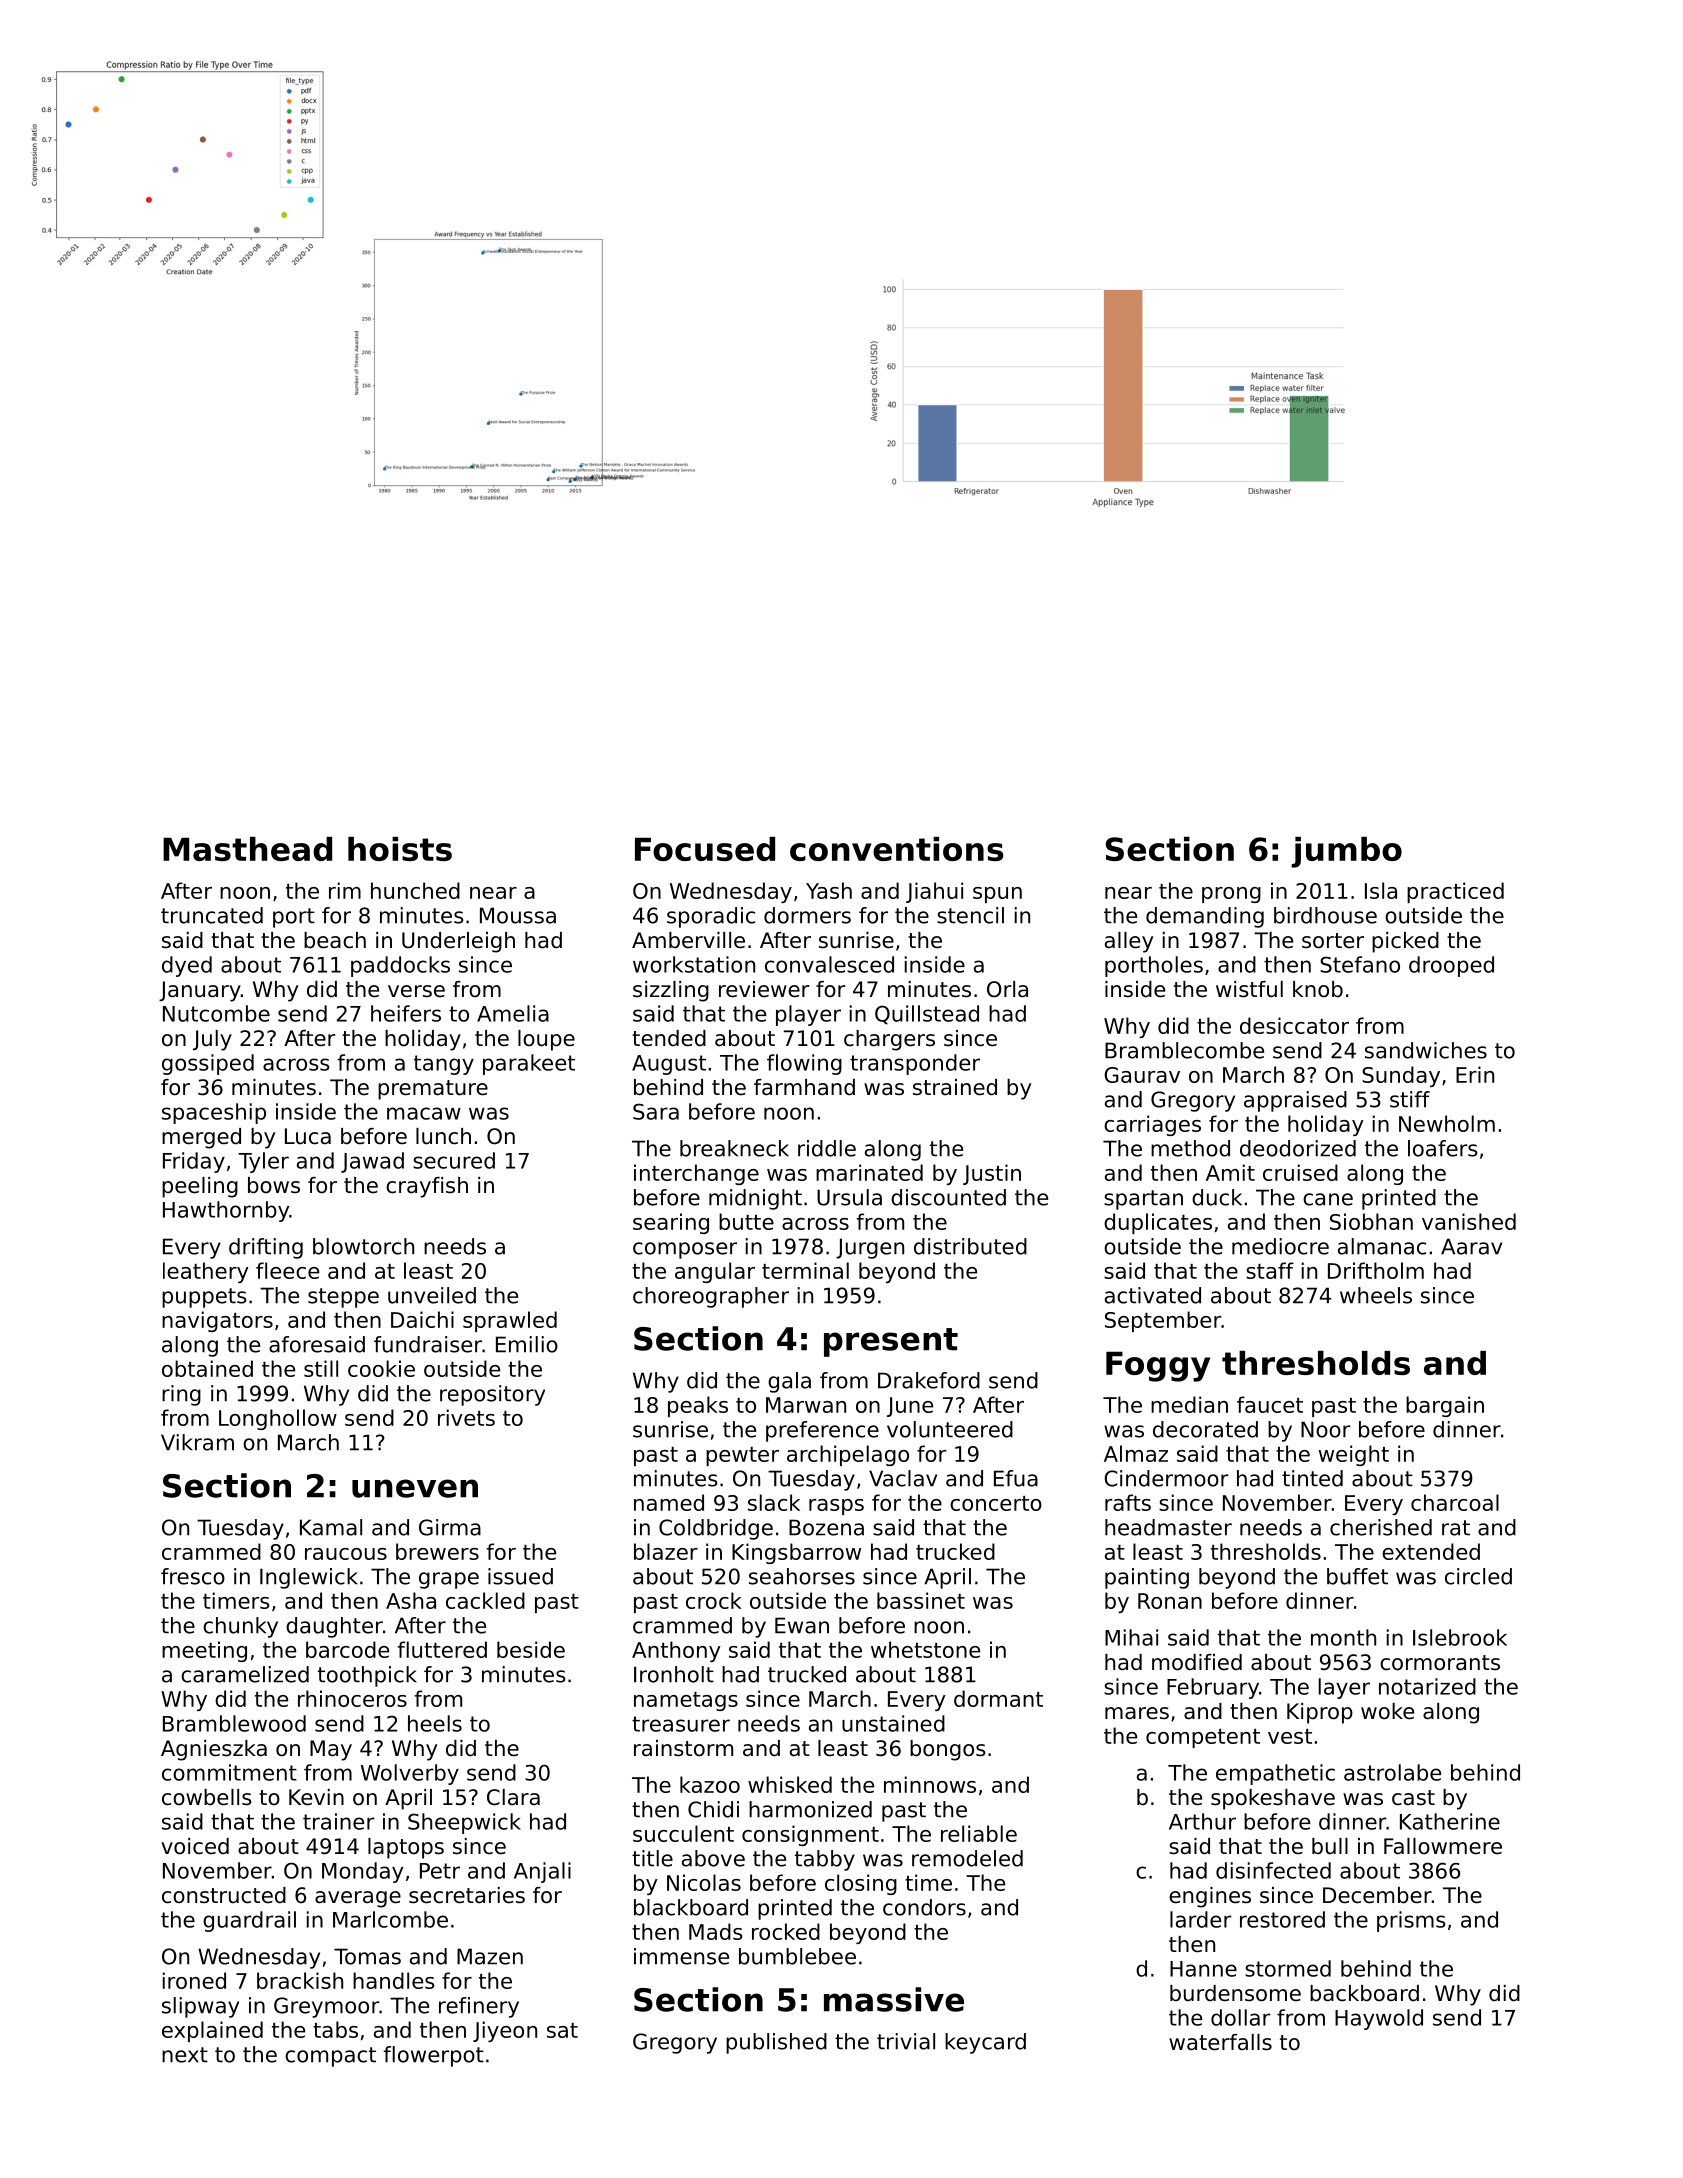 The height and width of the screenshot is (2178, 1683). I want to click on fleece, so click(287, 1270).
